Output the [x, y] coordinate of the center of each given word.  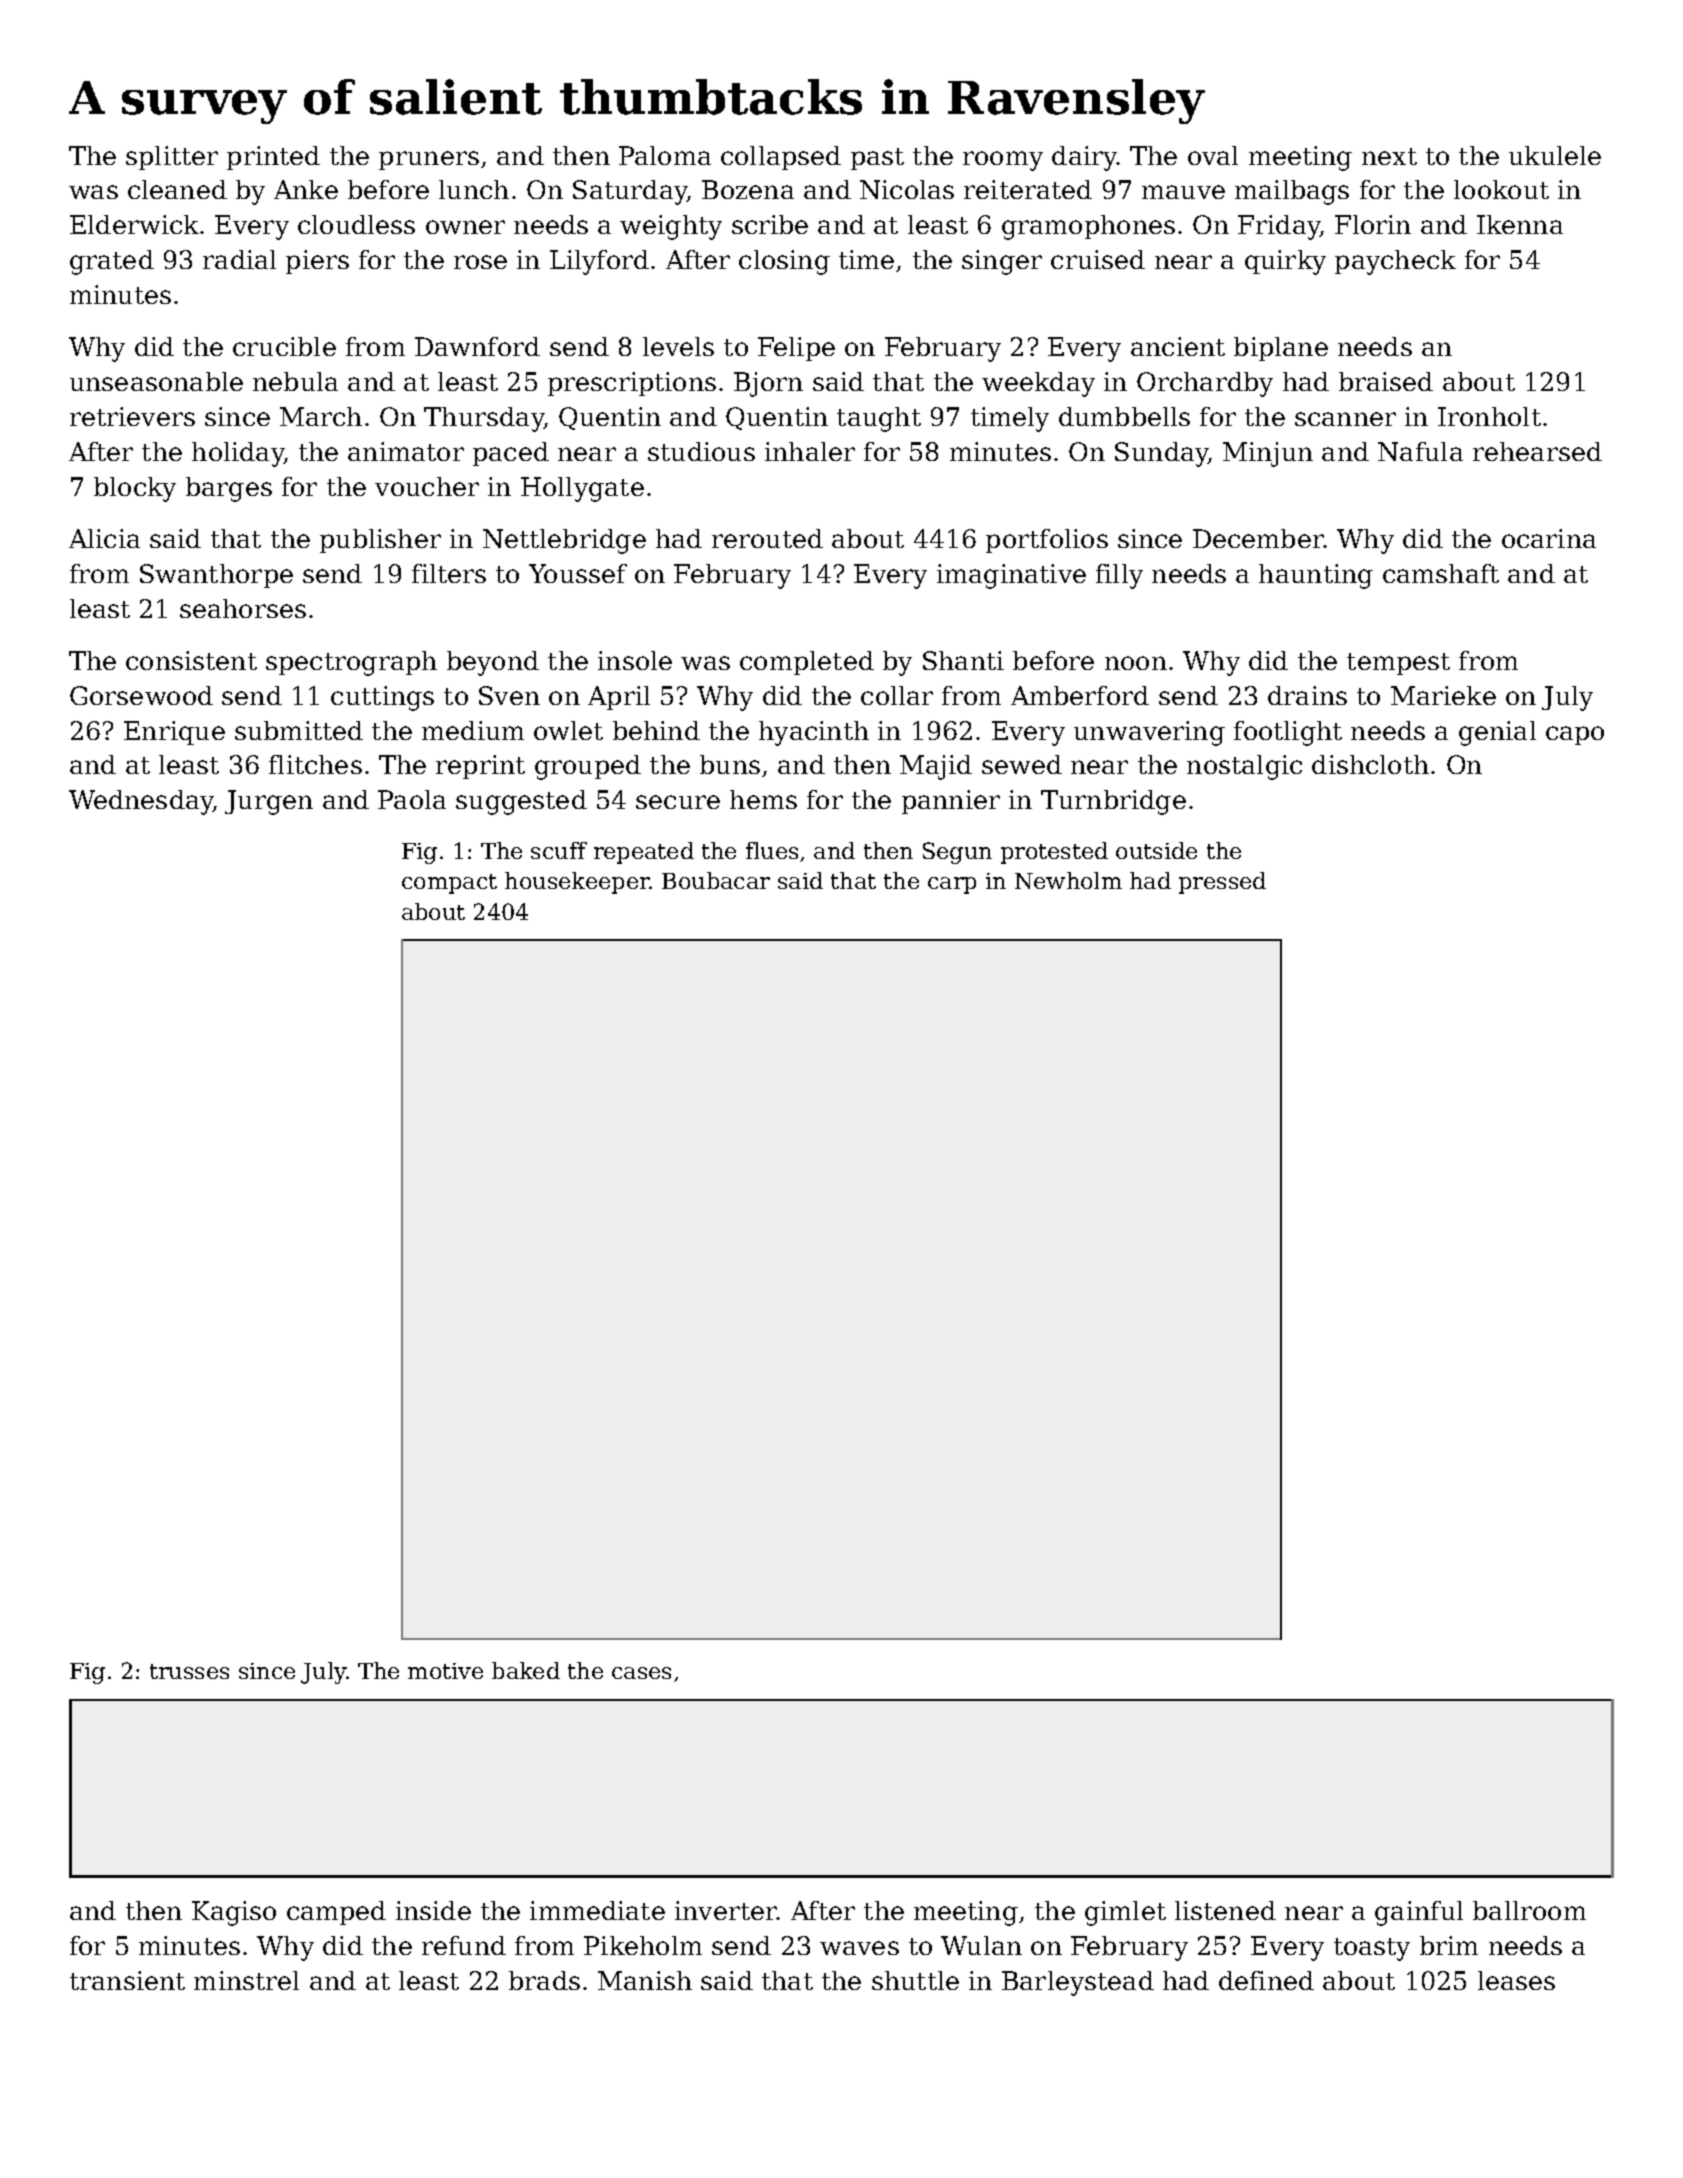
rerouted [767, 538]
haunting [1316, 576]
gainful [1419, 1913]
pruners [429, 160]
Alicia [104, 538]
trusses [189, 1671]
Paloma [665, 155]
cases [641, 1673]
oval [1213, 155]
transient [127, 1980]
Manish [645, 1980]
